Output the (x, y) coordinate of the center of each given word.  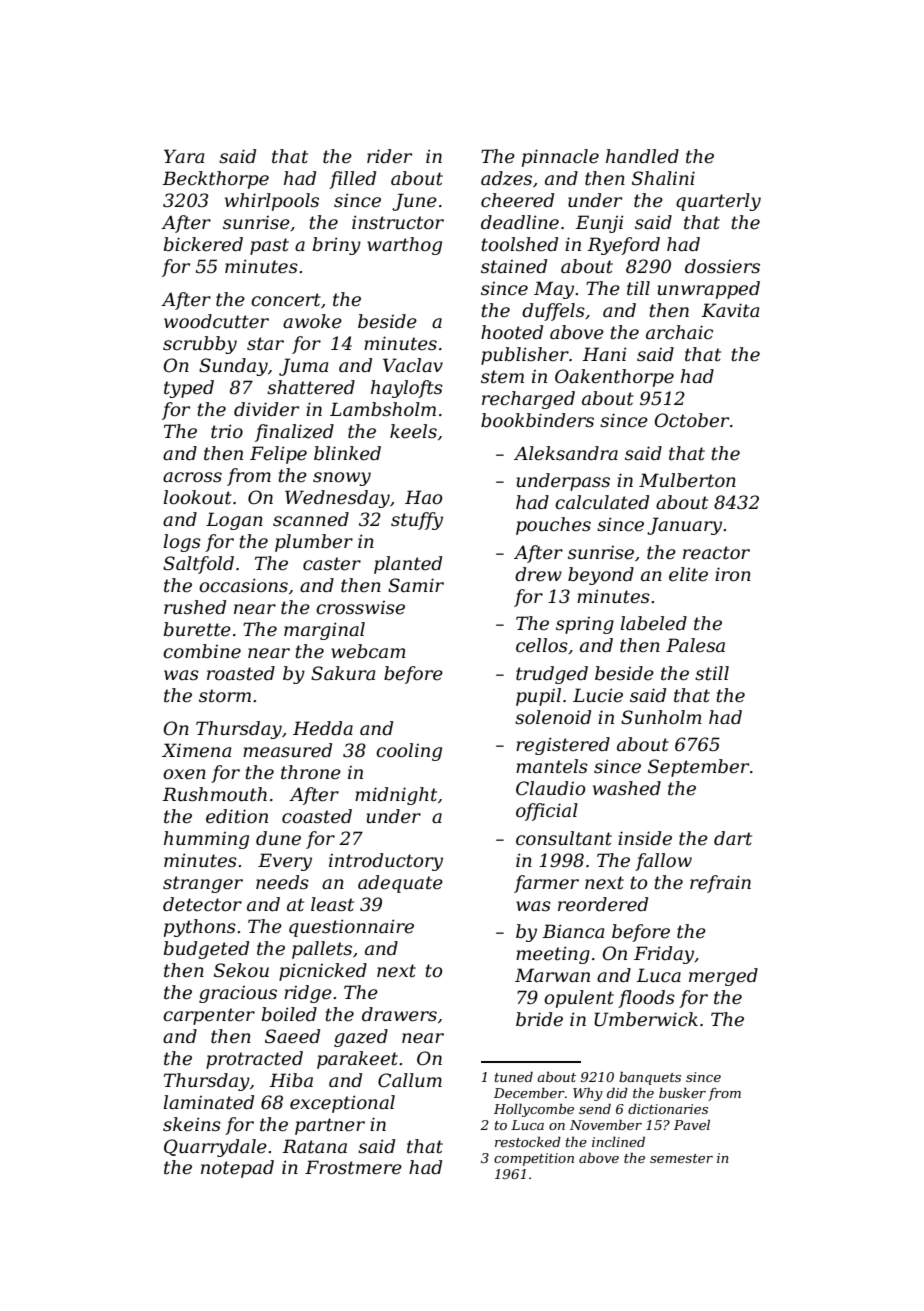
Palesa (695, 645)
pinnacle (560, 158)
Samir (416, 585)
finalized (294, 433)
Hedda (323, 728)
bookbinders (537, 420)
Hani (604, 354)
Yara (184, 156)
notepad (237, 1169)
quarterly (718, 202)
